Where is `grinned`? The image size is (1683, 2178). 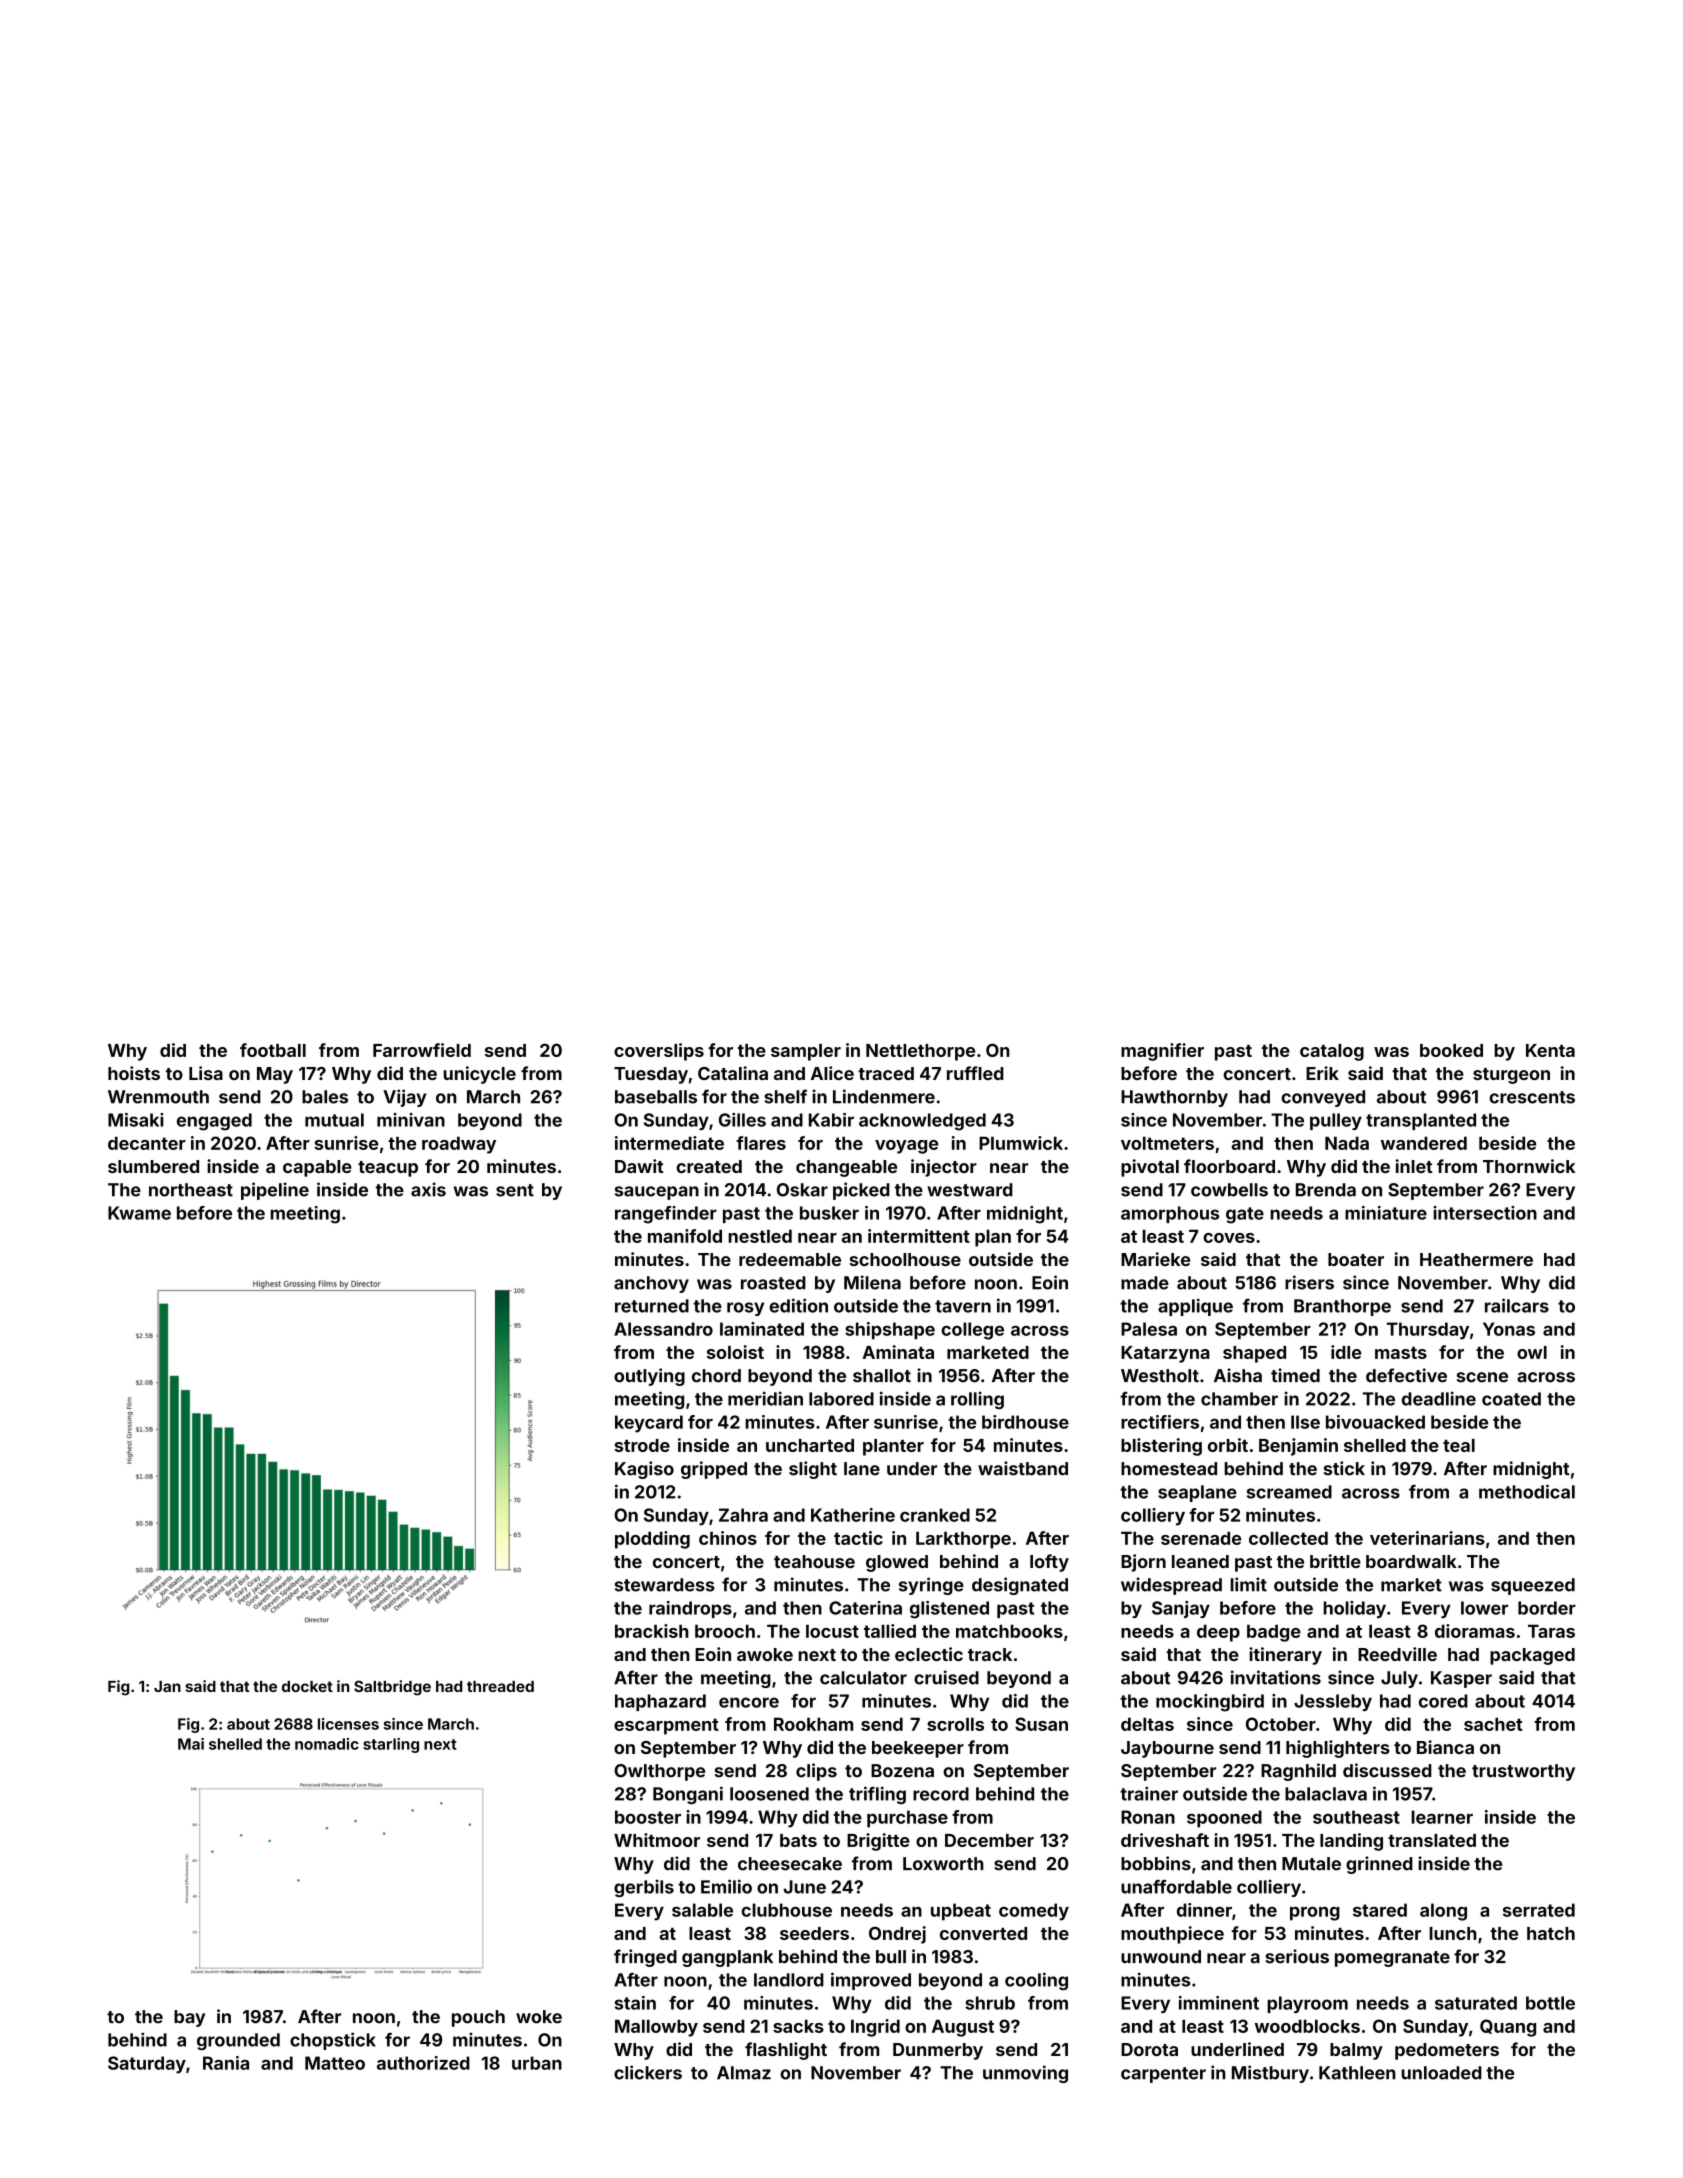 grinned is located at coordinates (1379, 1865).
